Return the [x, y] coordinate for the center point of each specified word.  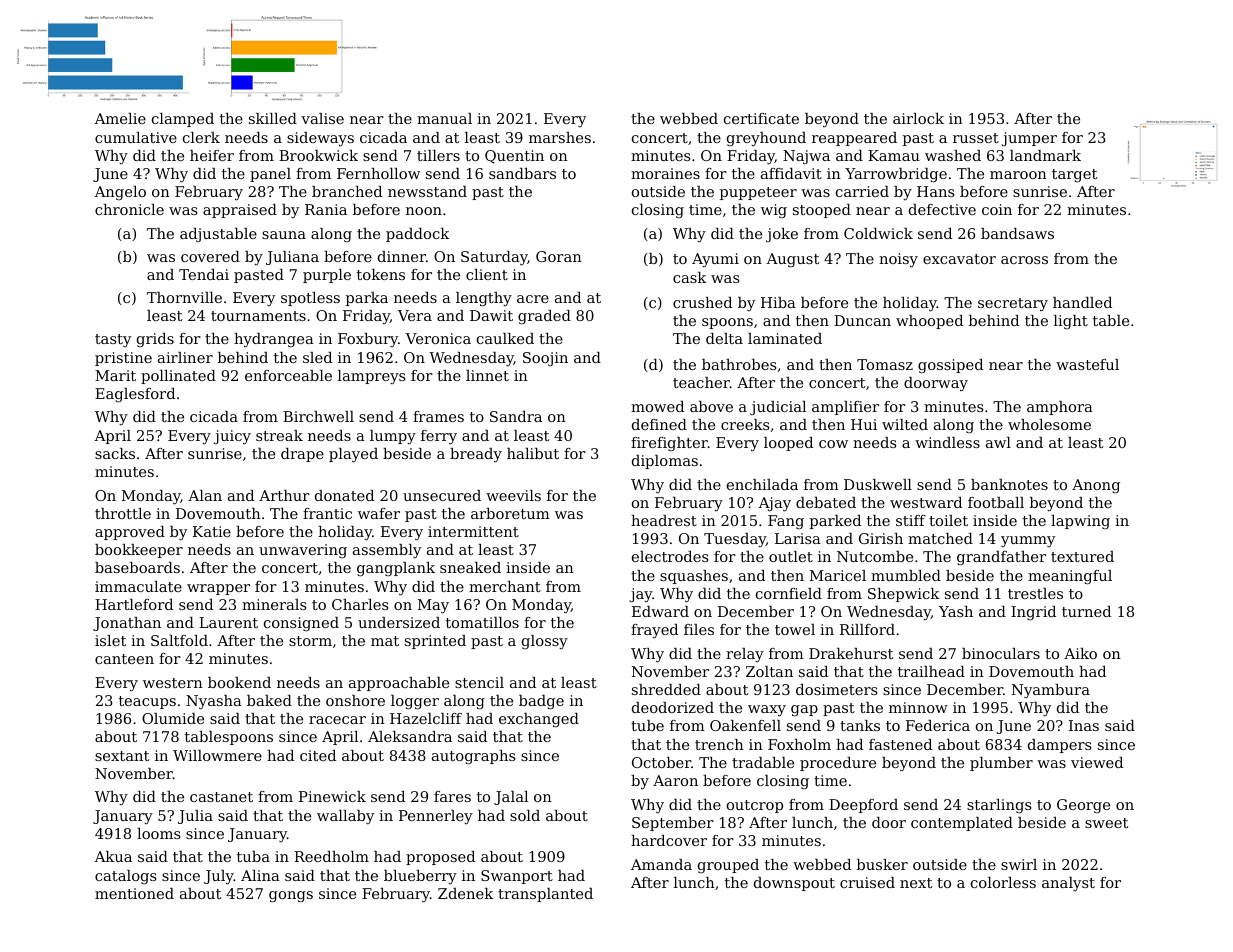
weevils [513, 495]
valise [322, 118]
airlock [918, 118]
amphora [1060, 408]
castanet [221, 797]
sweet [1106, 823]
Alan [205, 495]
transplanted [545, 895]
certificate [761, 118]
